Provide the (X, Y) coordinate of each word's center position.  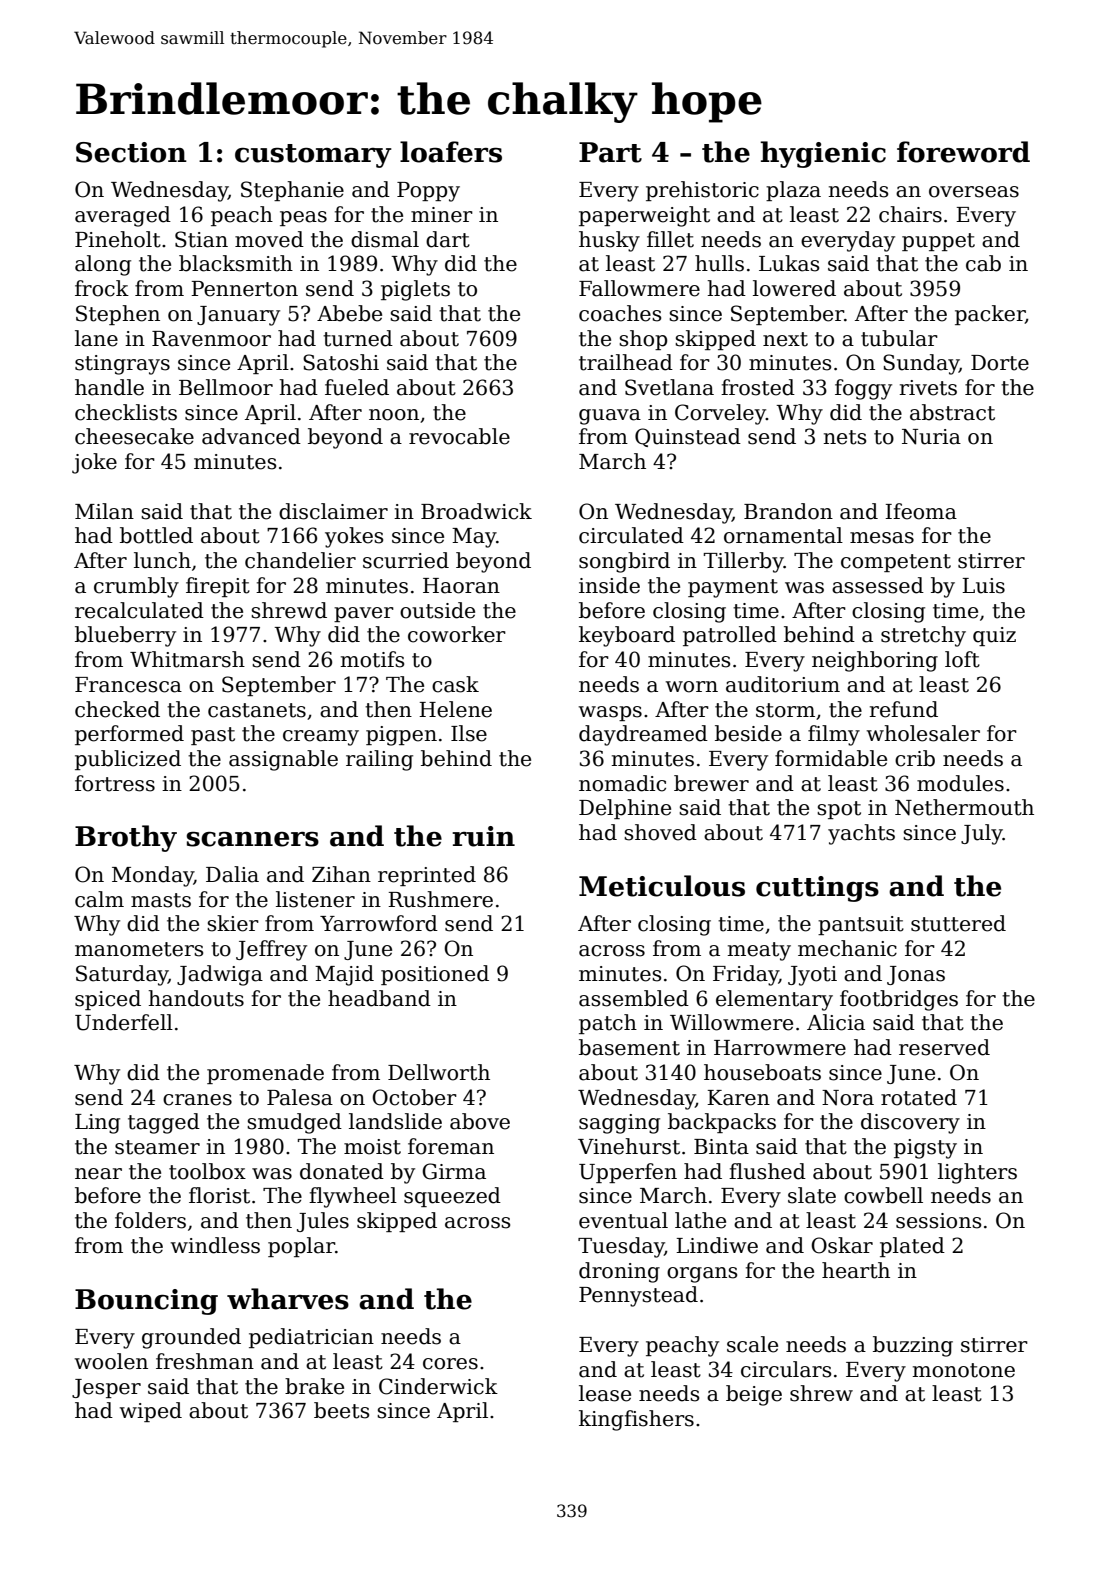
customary (313, 156)
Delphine (625, 809)
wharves (288, 1299)
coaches (620, 313)
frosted (758, 387)
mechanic (847, 948)
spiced (108, 1000)
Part (610, 152)
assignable (283, 760)
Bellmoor (226, 387)
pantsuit (861, 925)
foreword (963, 152)
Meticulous (662, 886)
